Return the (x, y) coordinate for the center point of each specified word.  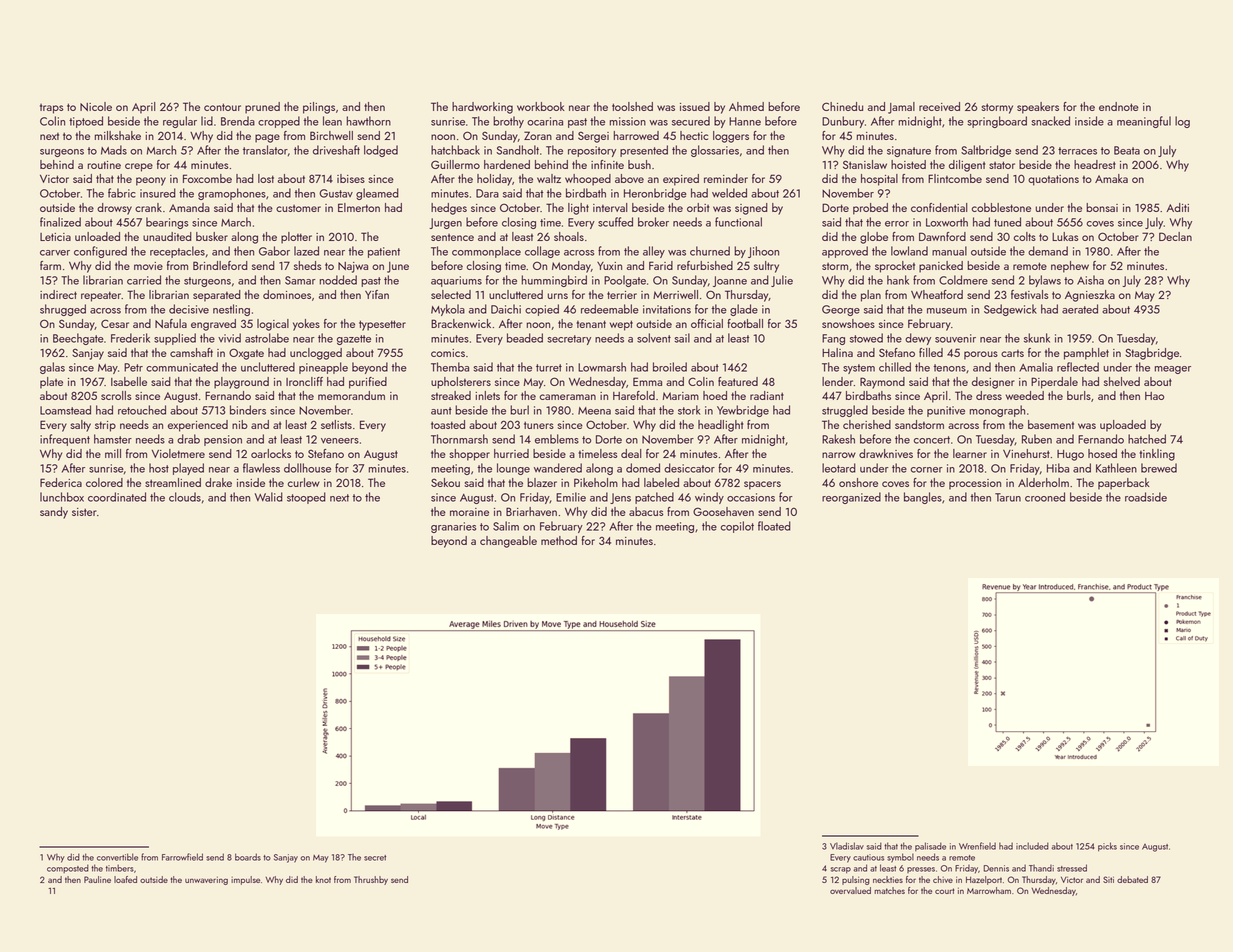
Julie (782, 281)
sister (84, 512)
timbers (120, 868)
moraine (469, 512)
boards (248, 857)
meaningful (1144, 122)
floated (774, 526)
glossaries (715, 151)
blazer (542, 482)
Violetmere (178, 453)
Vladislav (847, 846)
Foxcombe (207, 178)
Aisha (1090, 280)
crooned (1045, 497)
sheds (308, 265)
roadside (1146, 497)
